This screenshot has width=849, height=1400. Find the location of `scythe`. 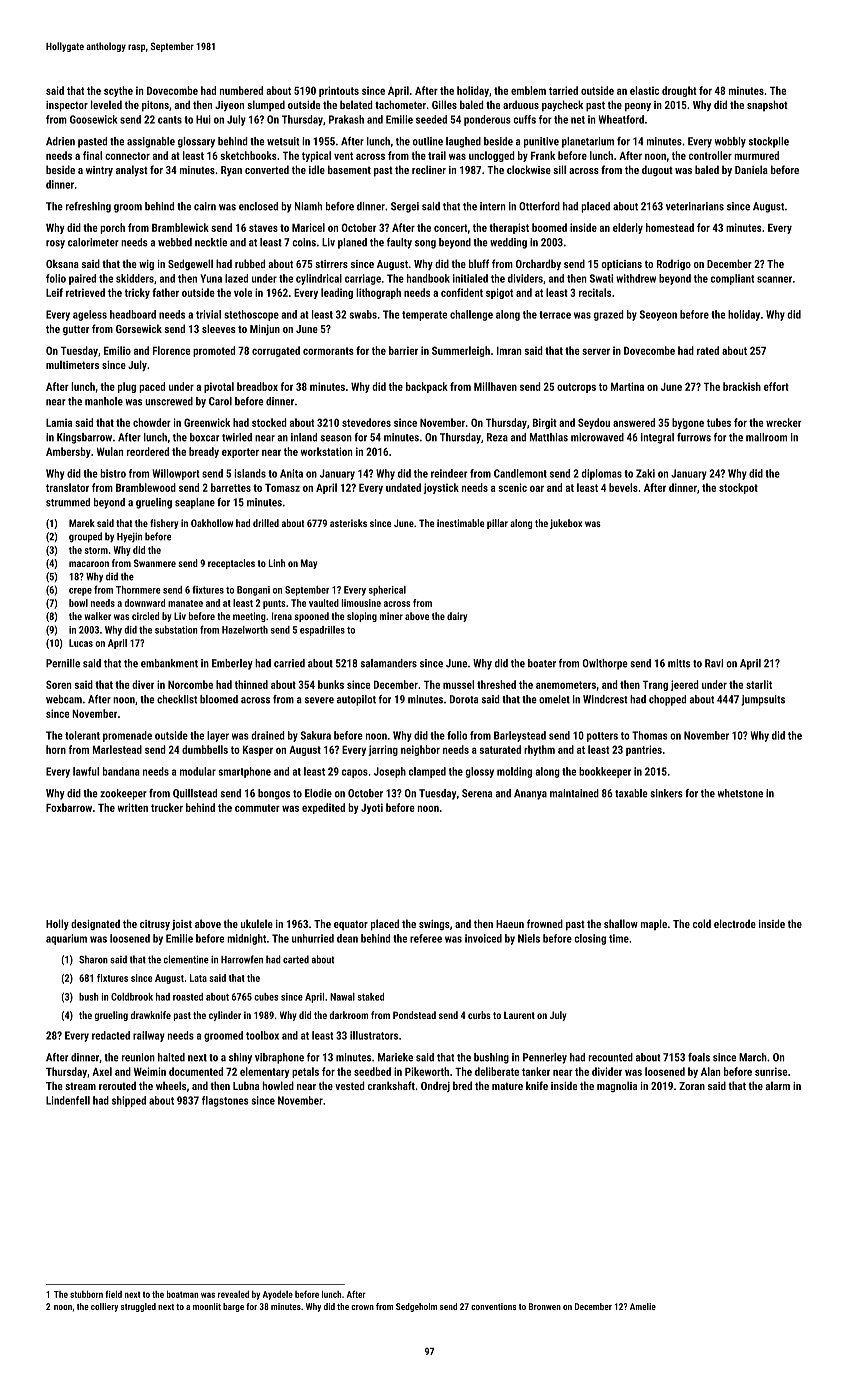

scythe is located at coordinates (118, 91).
